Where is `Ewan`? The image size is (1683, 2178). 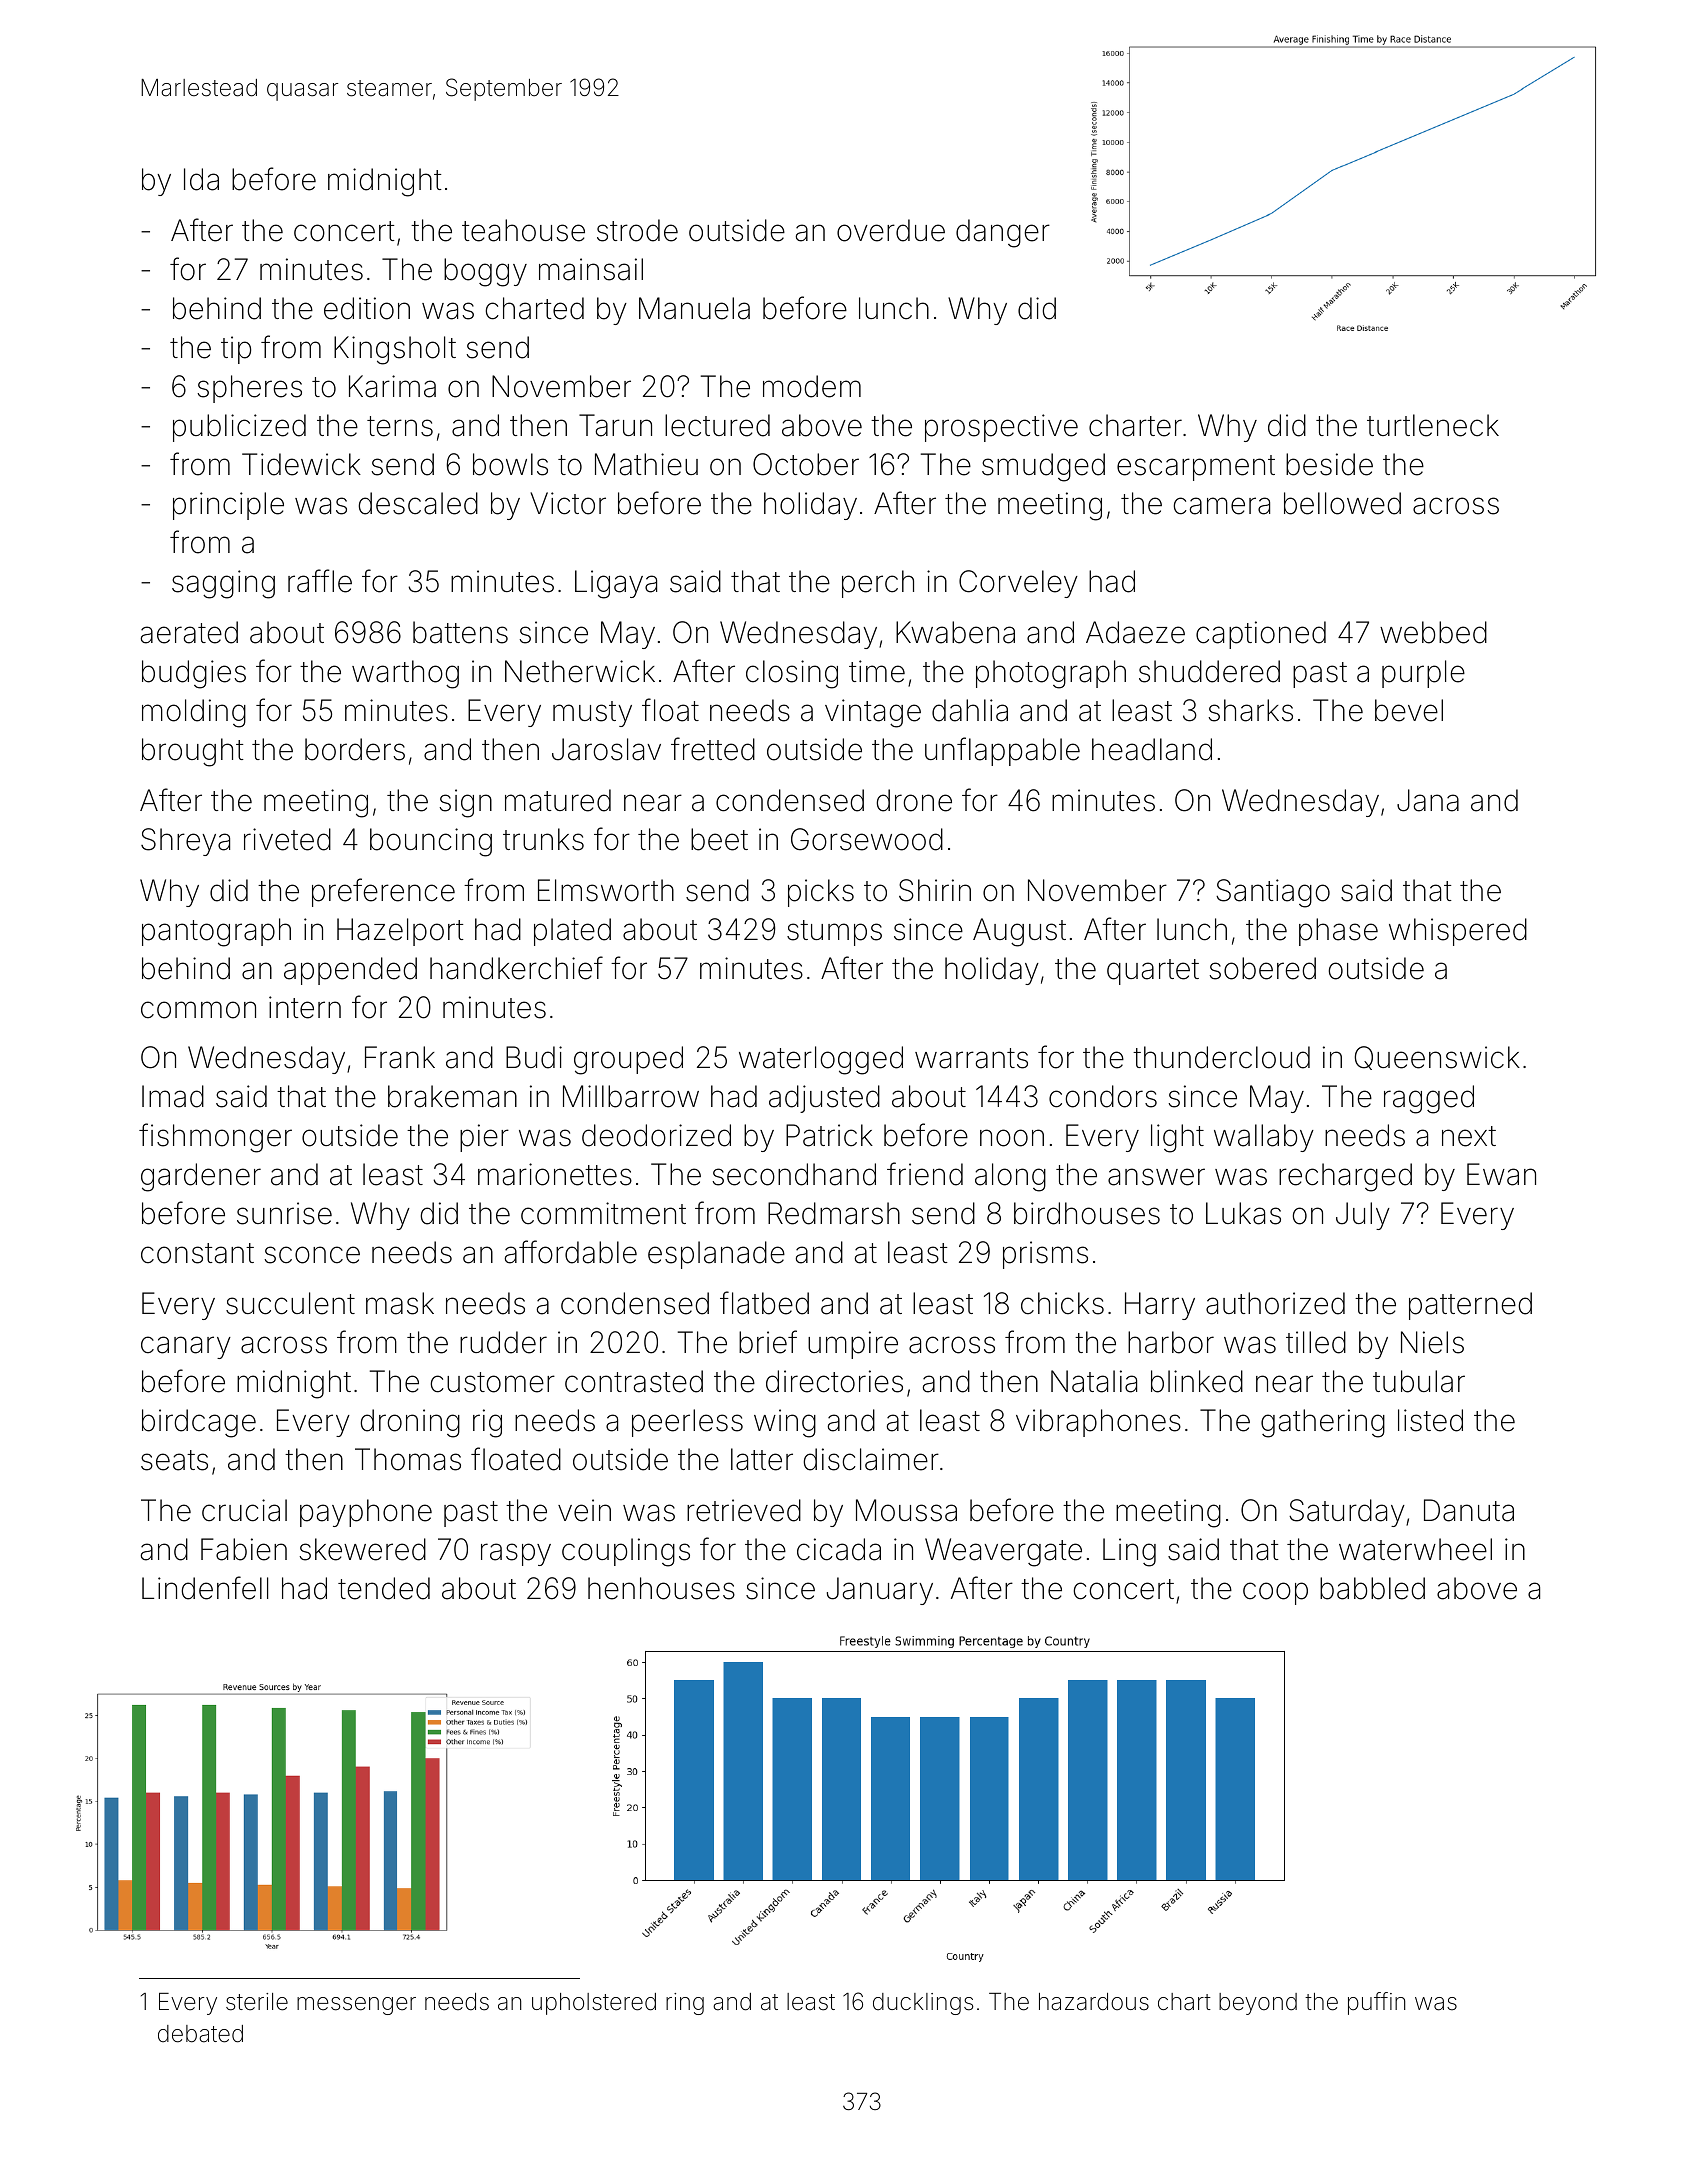
Ewan is located at coordinates (1501, 1174).
